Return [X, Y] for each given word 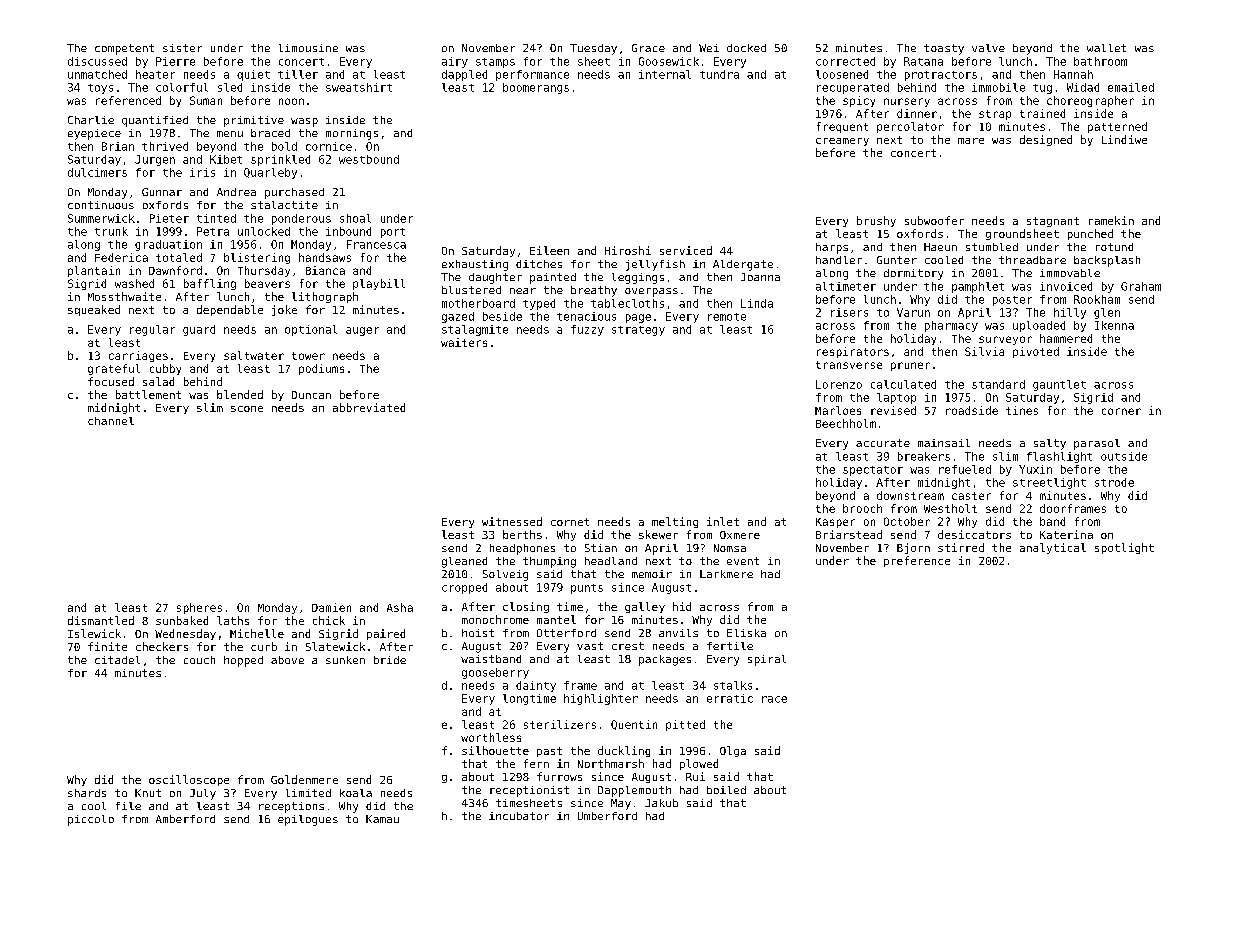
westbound [369, 159]
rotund [1114, 247]
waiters [464, 342]
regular [152, 330]
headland [611, 561]
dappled [464, 75]
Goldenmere [304, 779]
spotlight [1124, 548]
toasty [944, 49]
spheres [199, 608]
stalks [733, 685]
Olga [733, 751]
